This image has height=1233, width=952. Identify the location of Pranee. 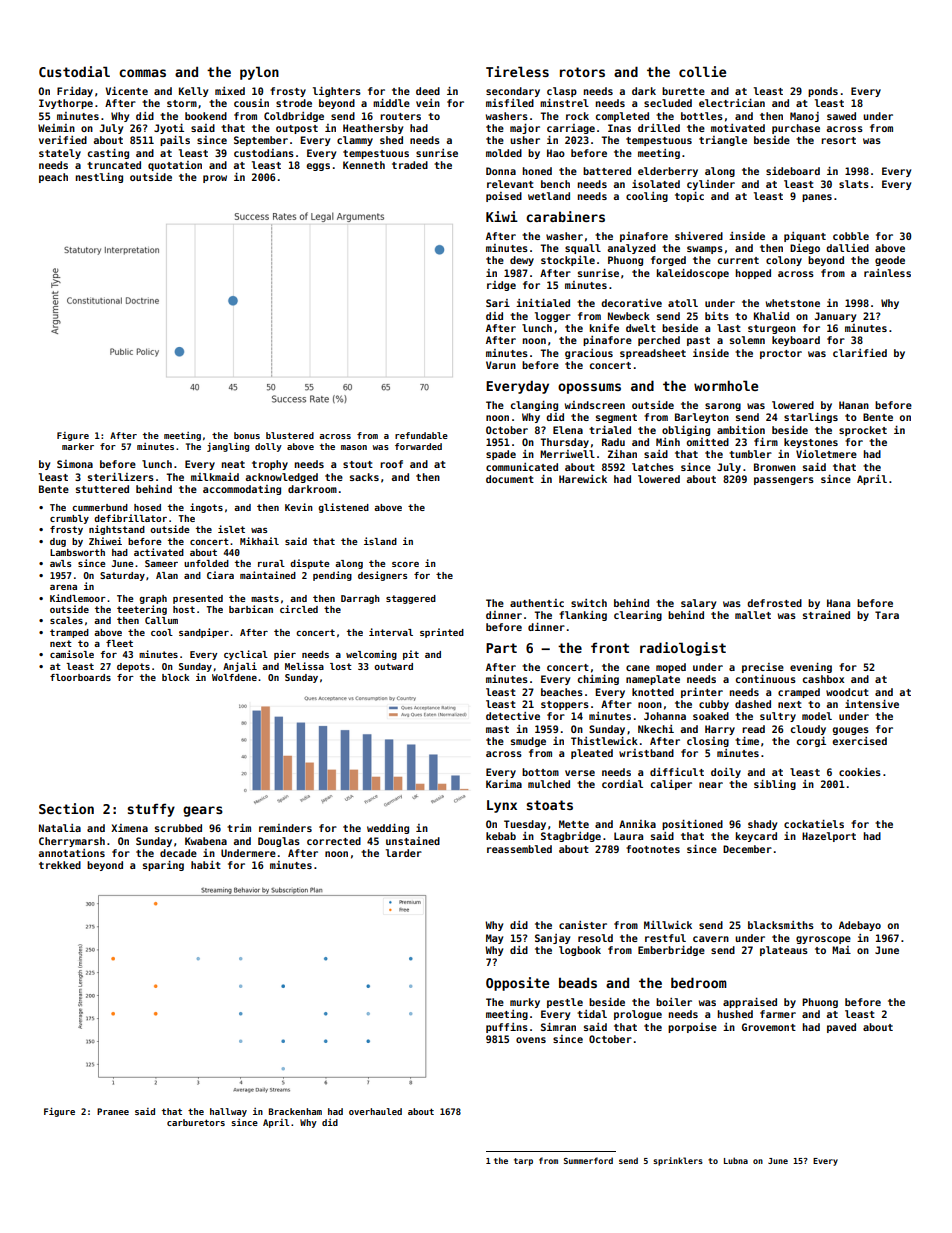
(113, 1111).
